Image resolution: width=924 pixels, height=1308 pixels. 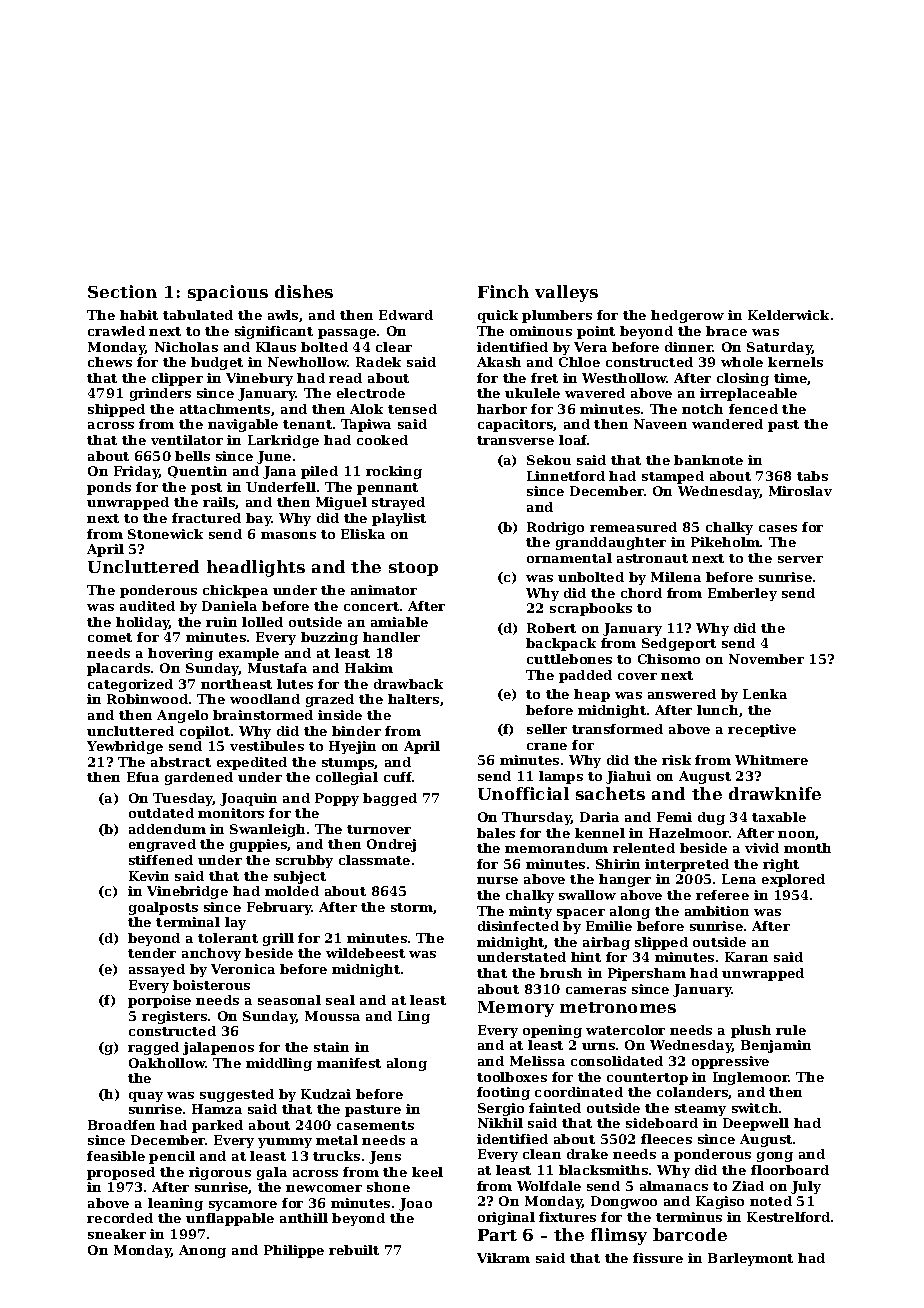 I want to click on Karan, so click(x=746, y=957).
